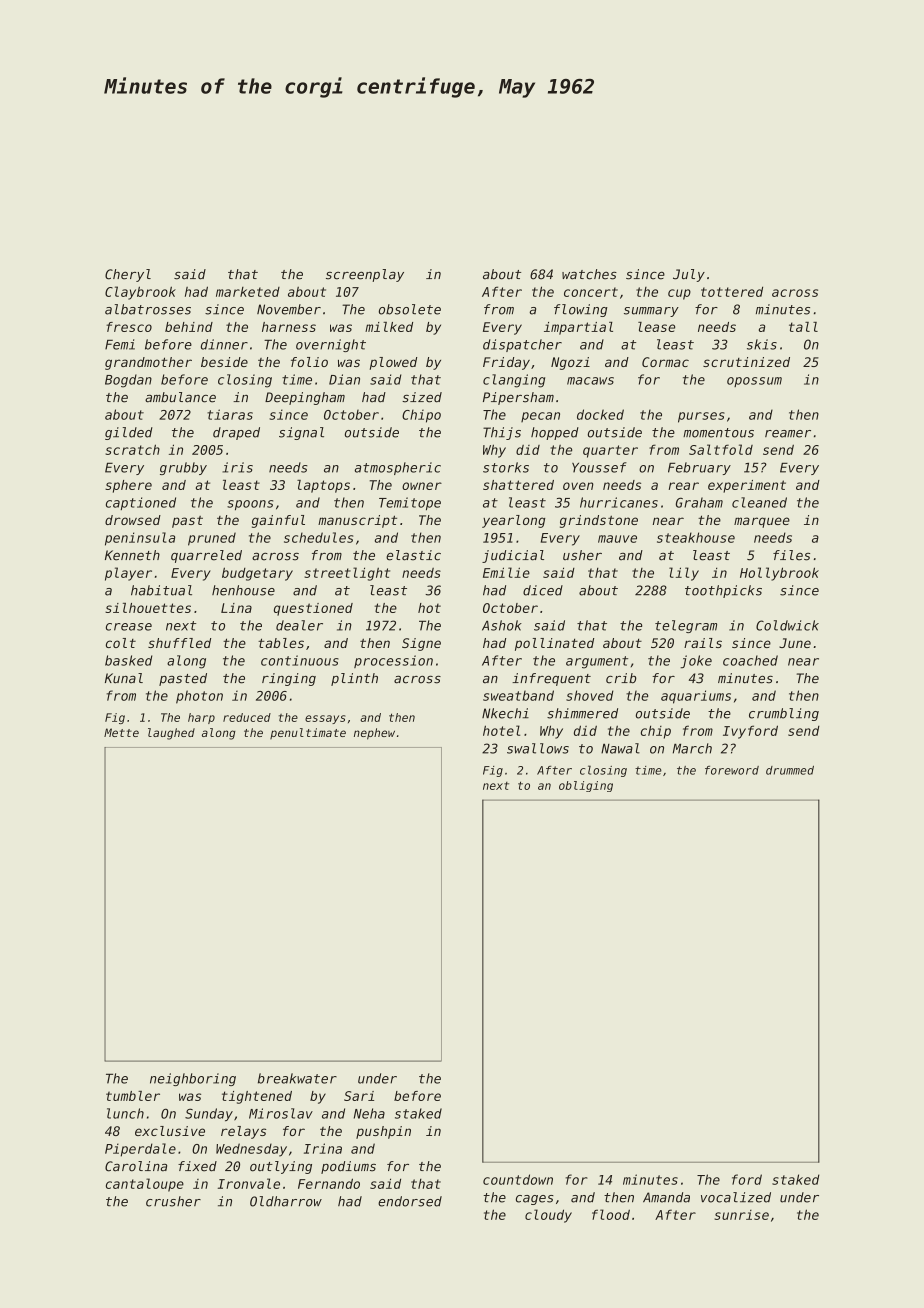 The height and width of the screenshot is (1308, 924). Describe the element at coordinates (732, 770) in the screenshot. I see `foreword` at that location.
